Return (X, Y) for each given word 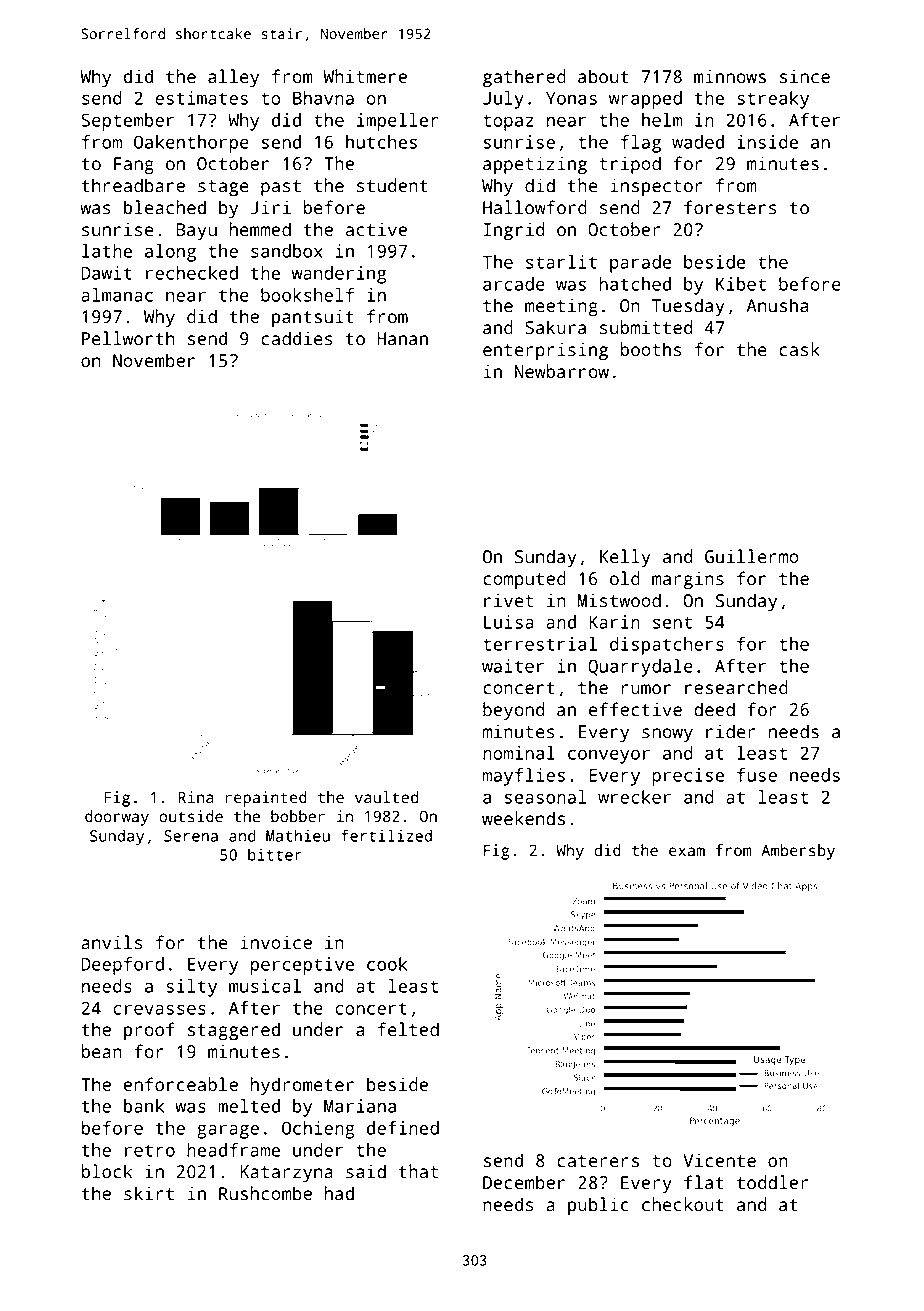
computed (524, 580)
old (625, 578)
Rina (195, 797)
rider (731, 731)
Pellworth (128, 338)
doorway (117, 818)
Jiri (270, 207)
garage (228, 1132)
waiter (513, 666)
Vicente (719, 1160)
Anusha (777, 305)
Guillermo (752, 556)
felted (408, 1029)
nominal (519, 753)
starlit (561, 262)
